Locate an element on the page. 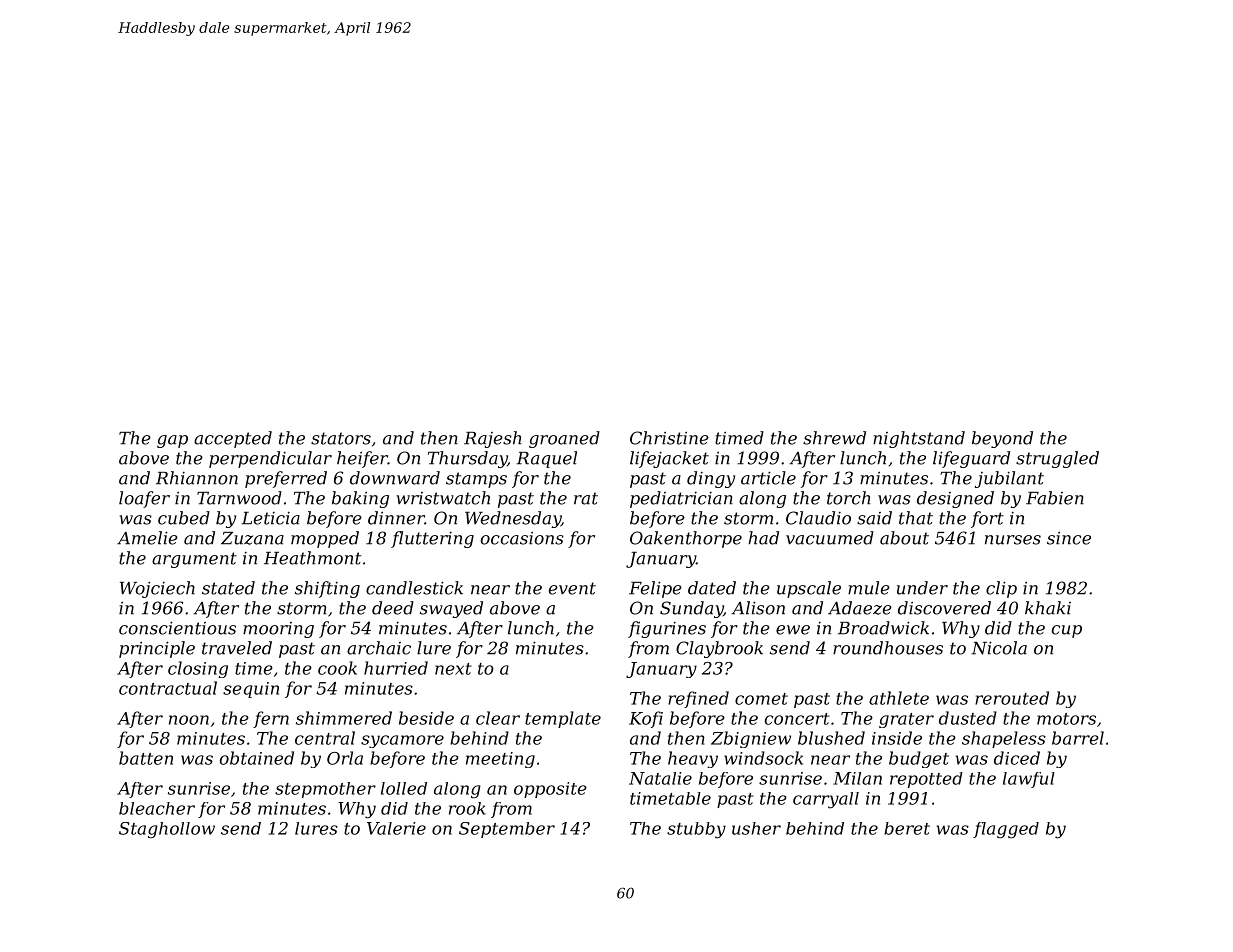  Christine is located at coordinates (669, 438).
